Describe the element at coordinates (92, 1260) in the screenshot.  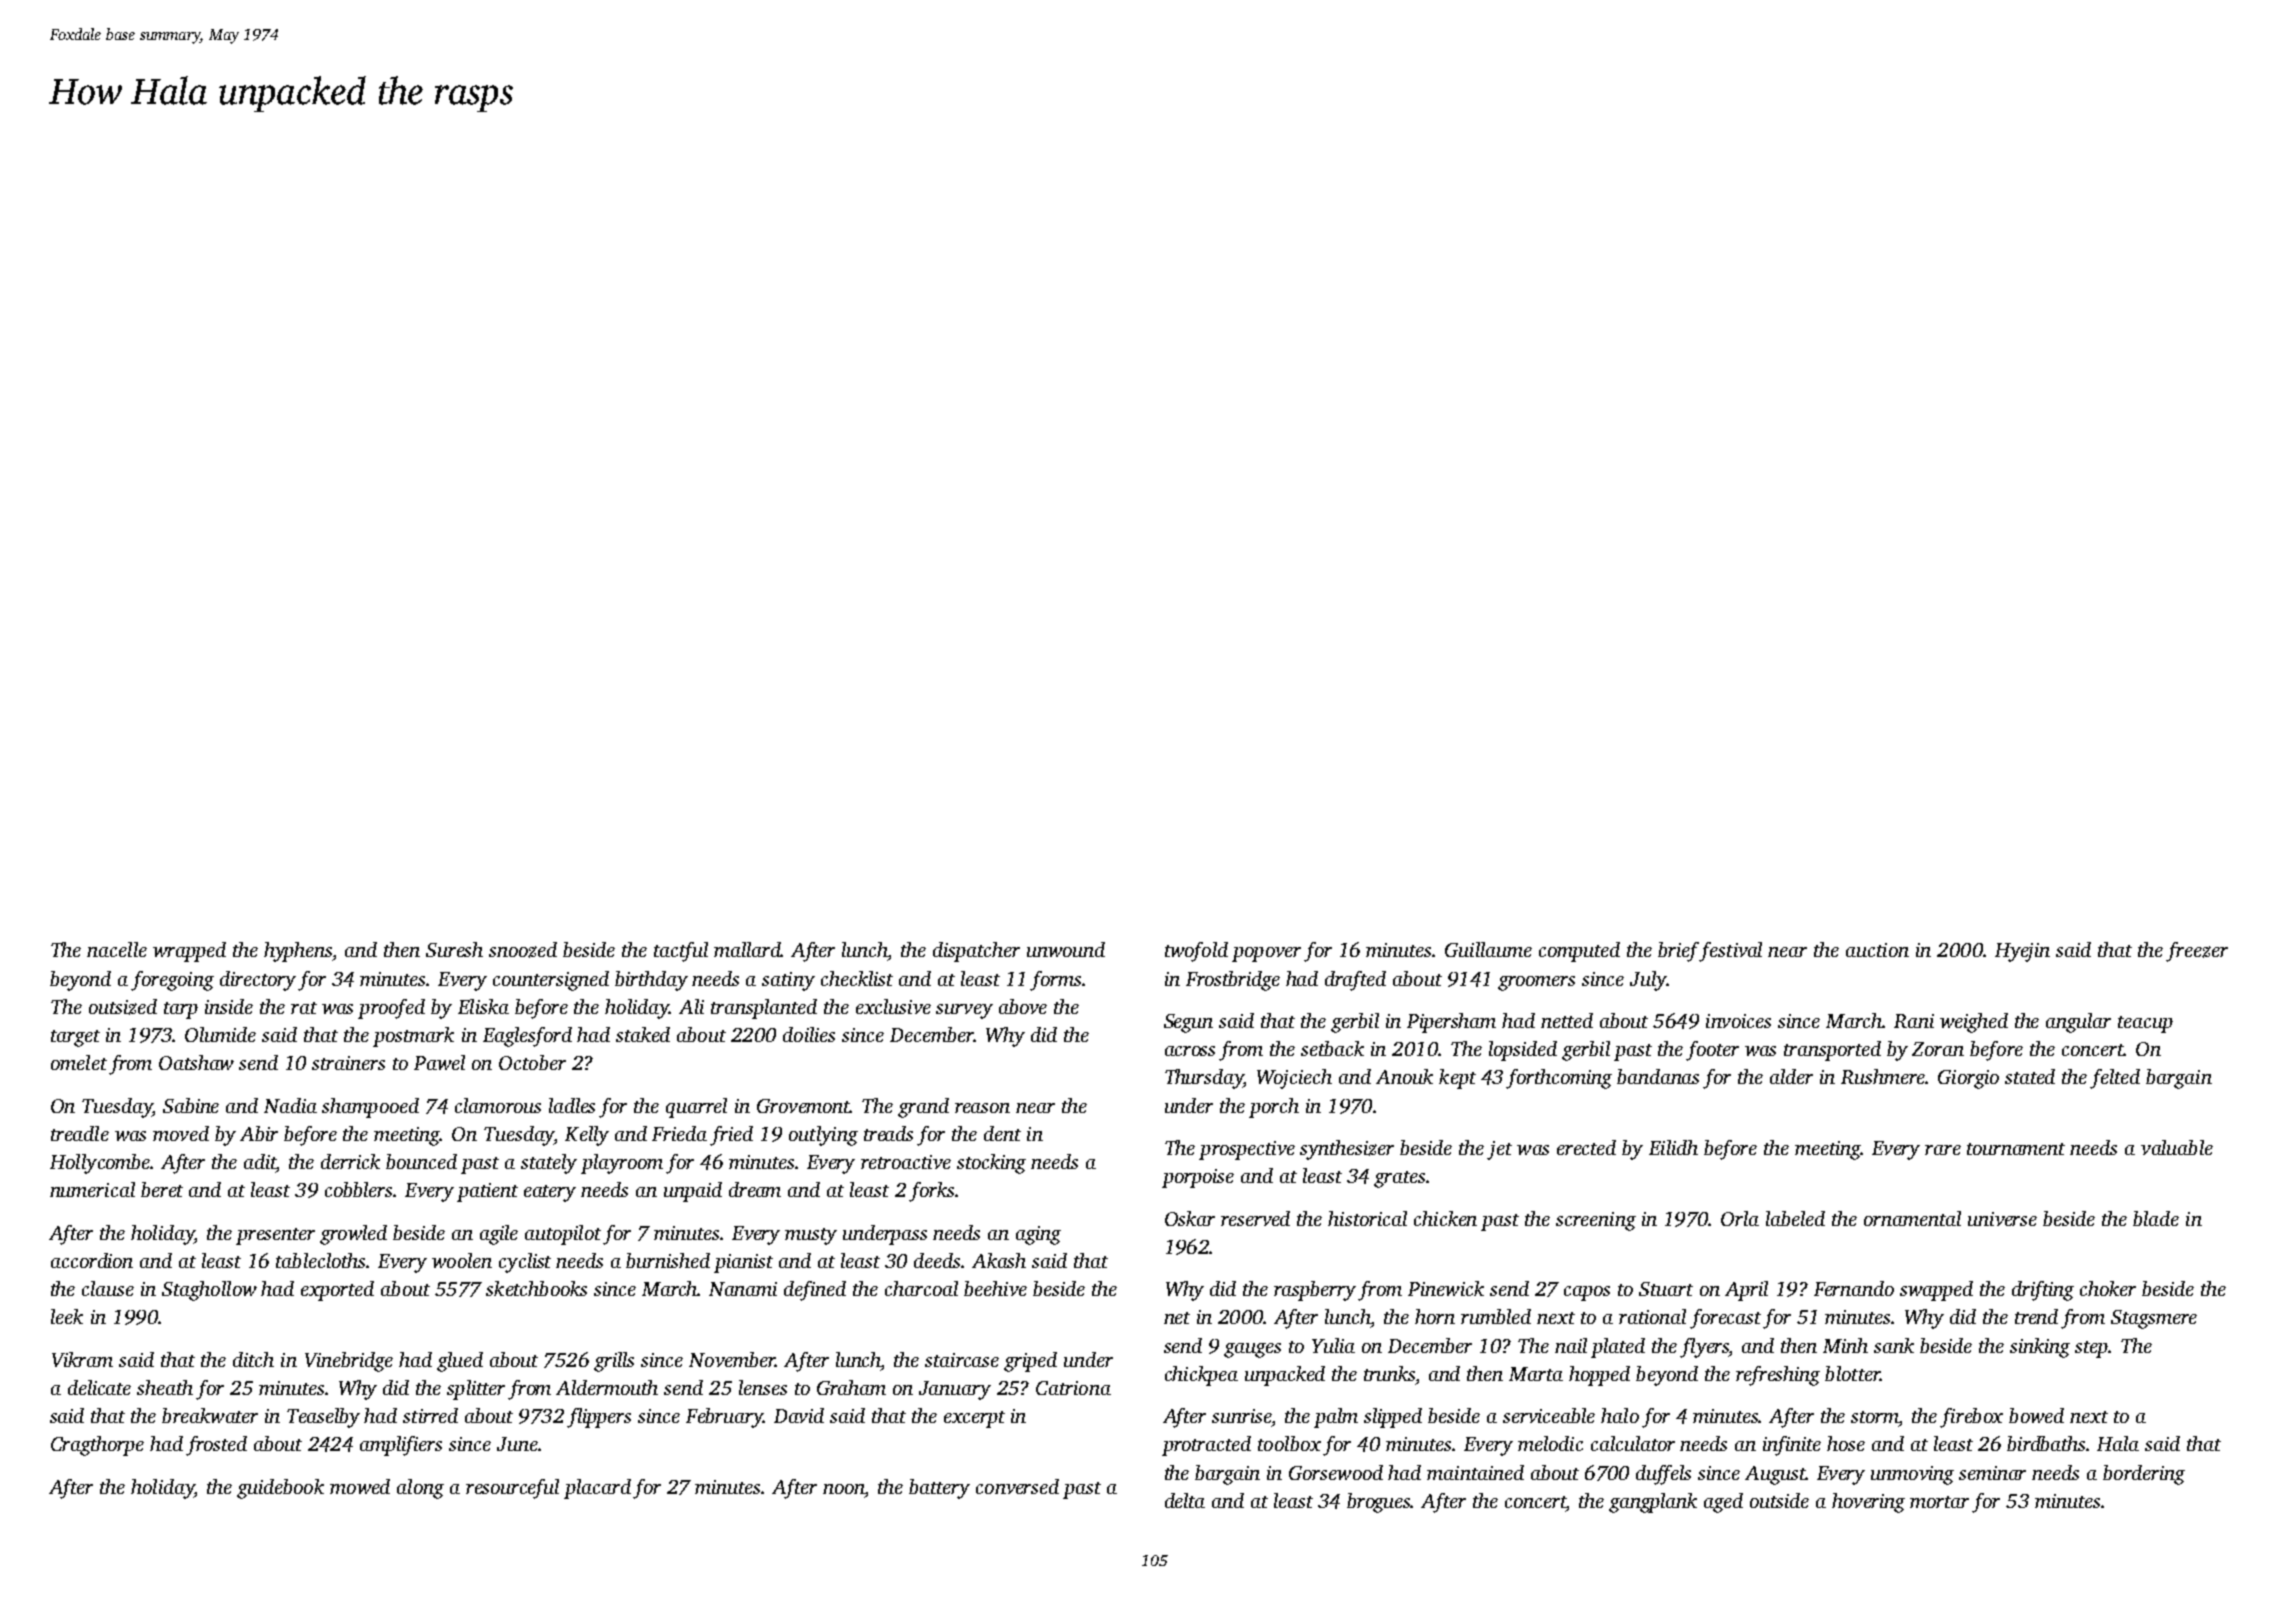
I see `accordion` at that location.
